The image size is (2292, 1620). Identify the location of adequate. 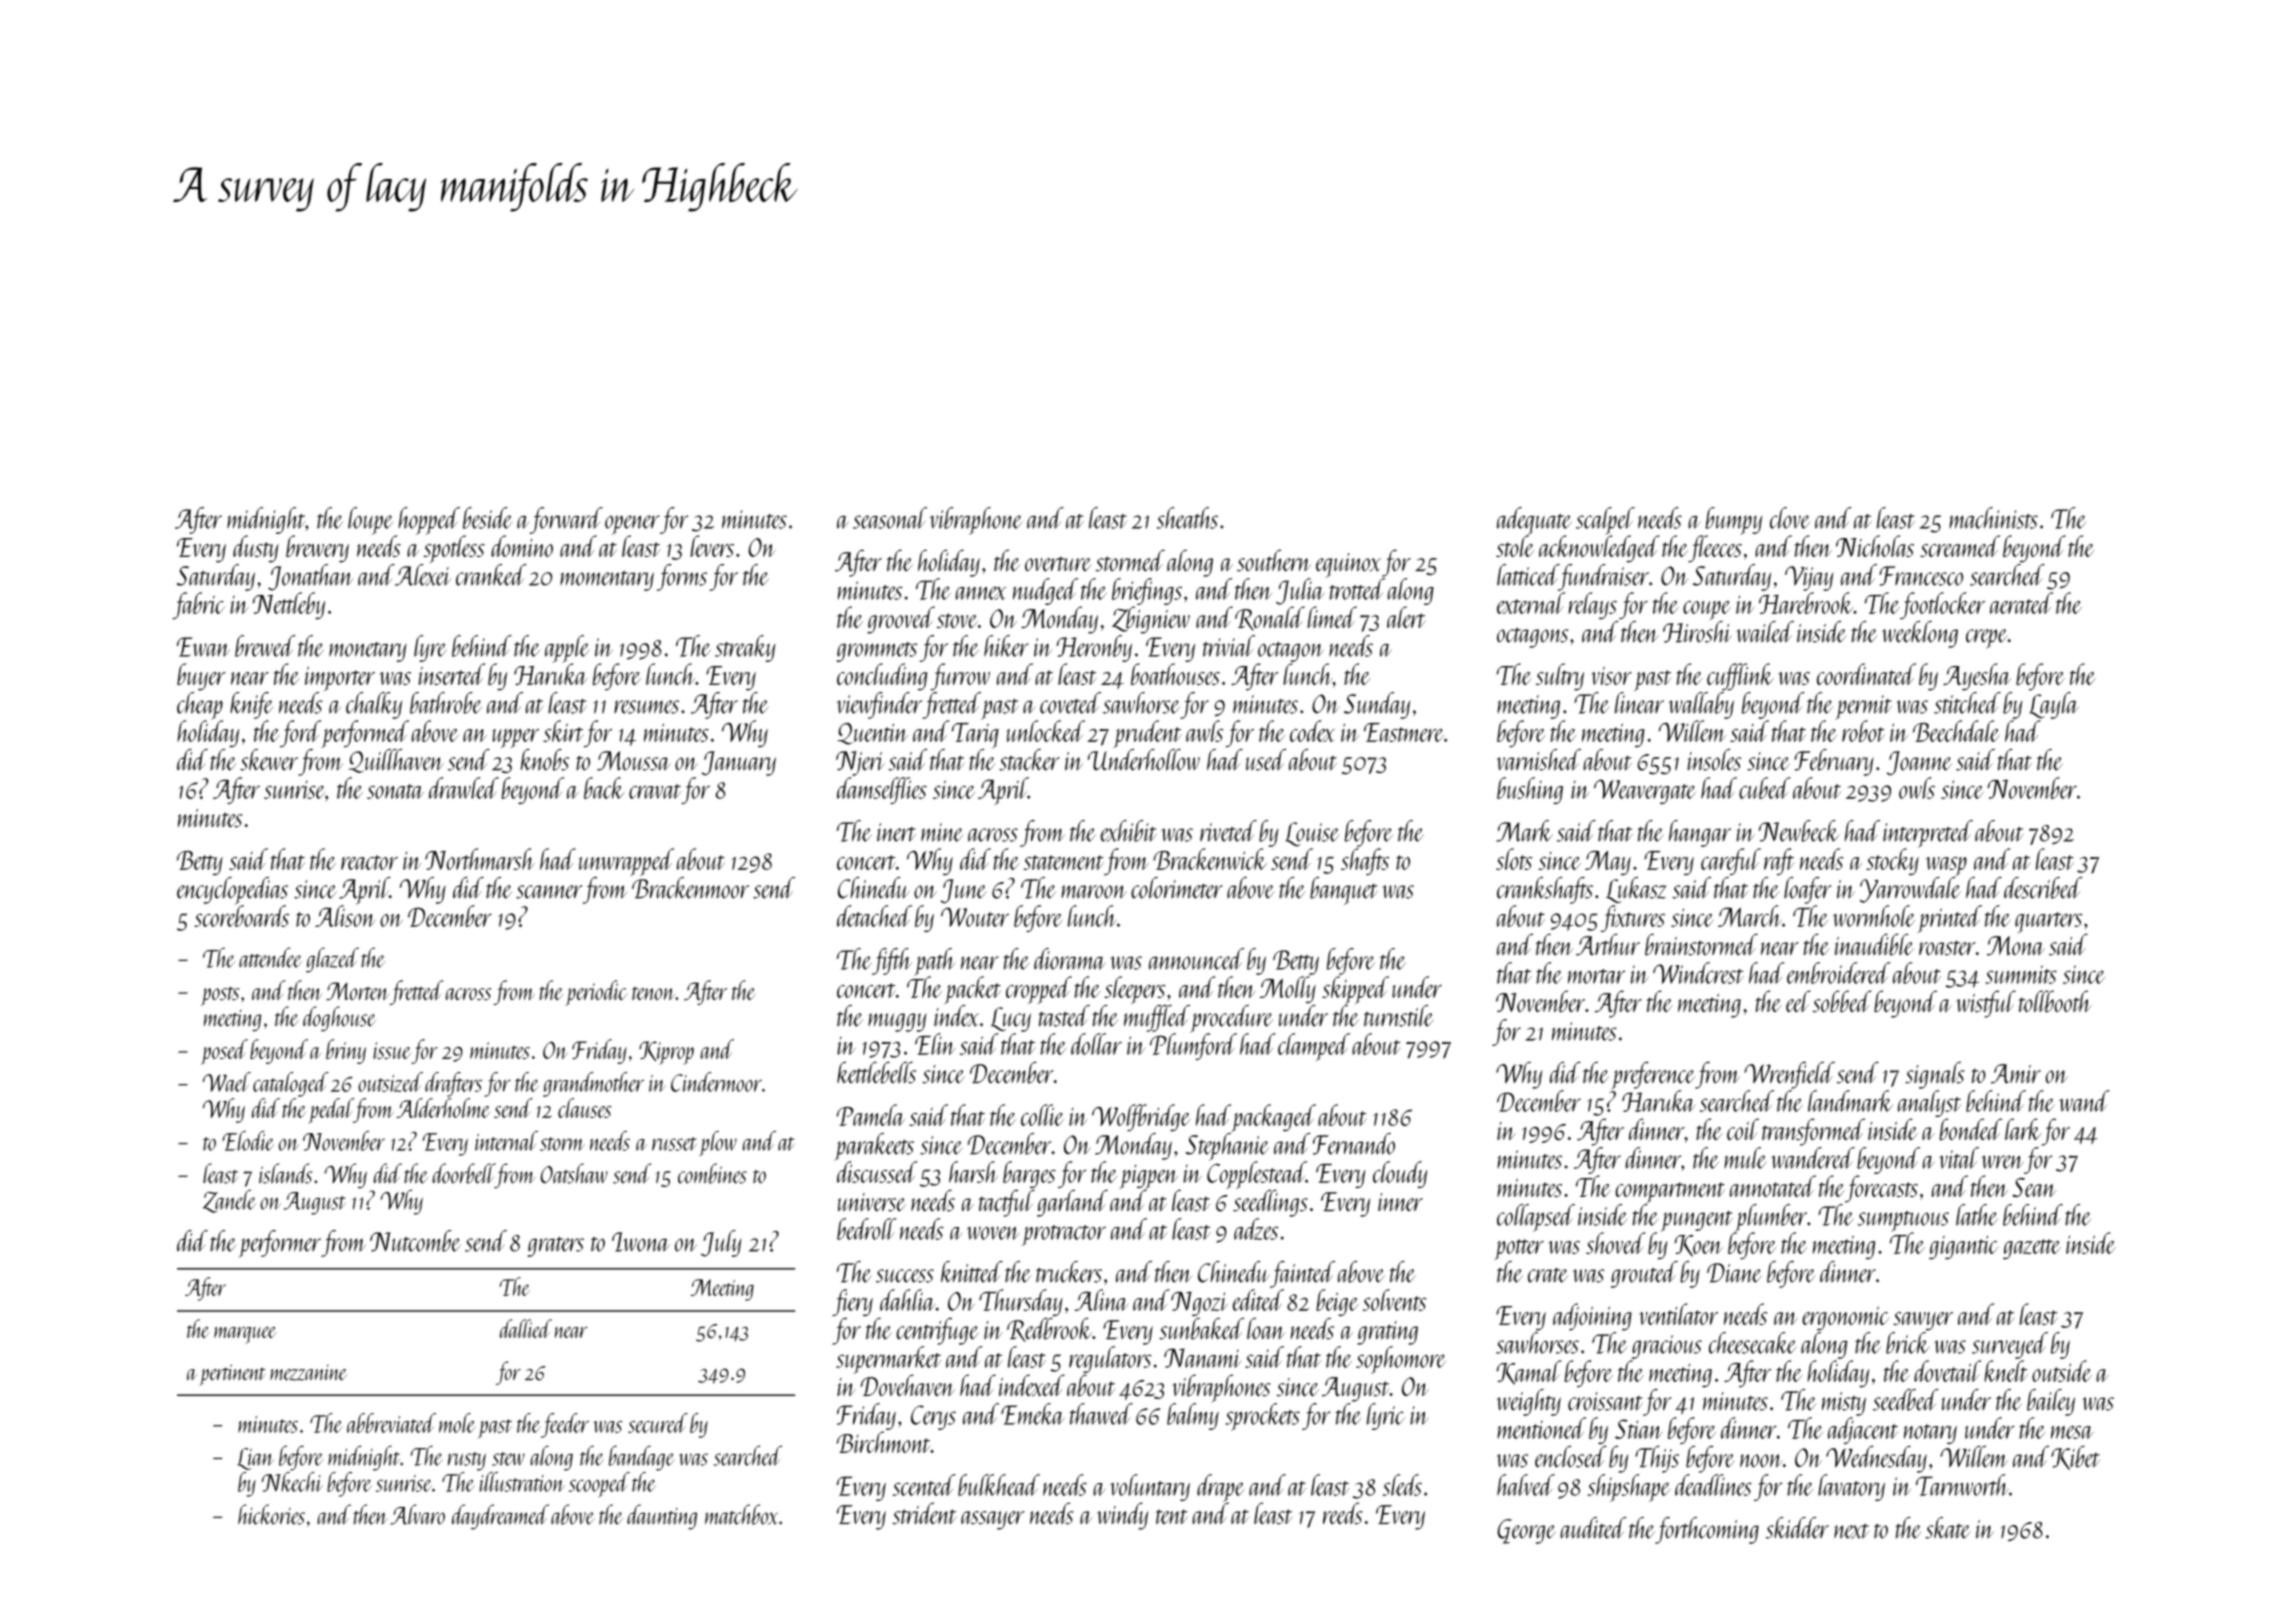
(1534, 521).
